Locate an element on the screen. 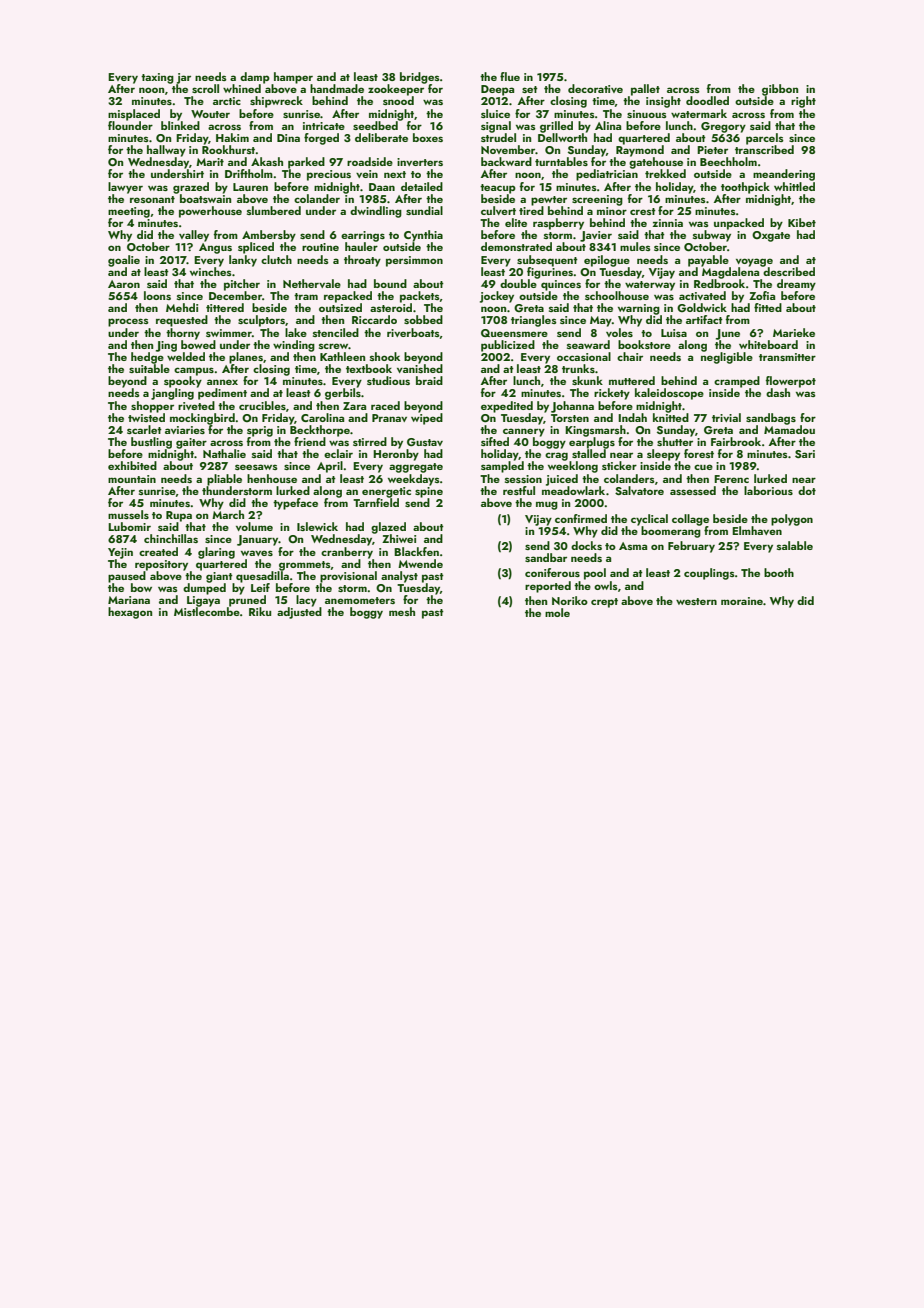 This screenshot has height=1308, width=924. jangling is located at coordinates (172, 394).
